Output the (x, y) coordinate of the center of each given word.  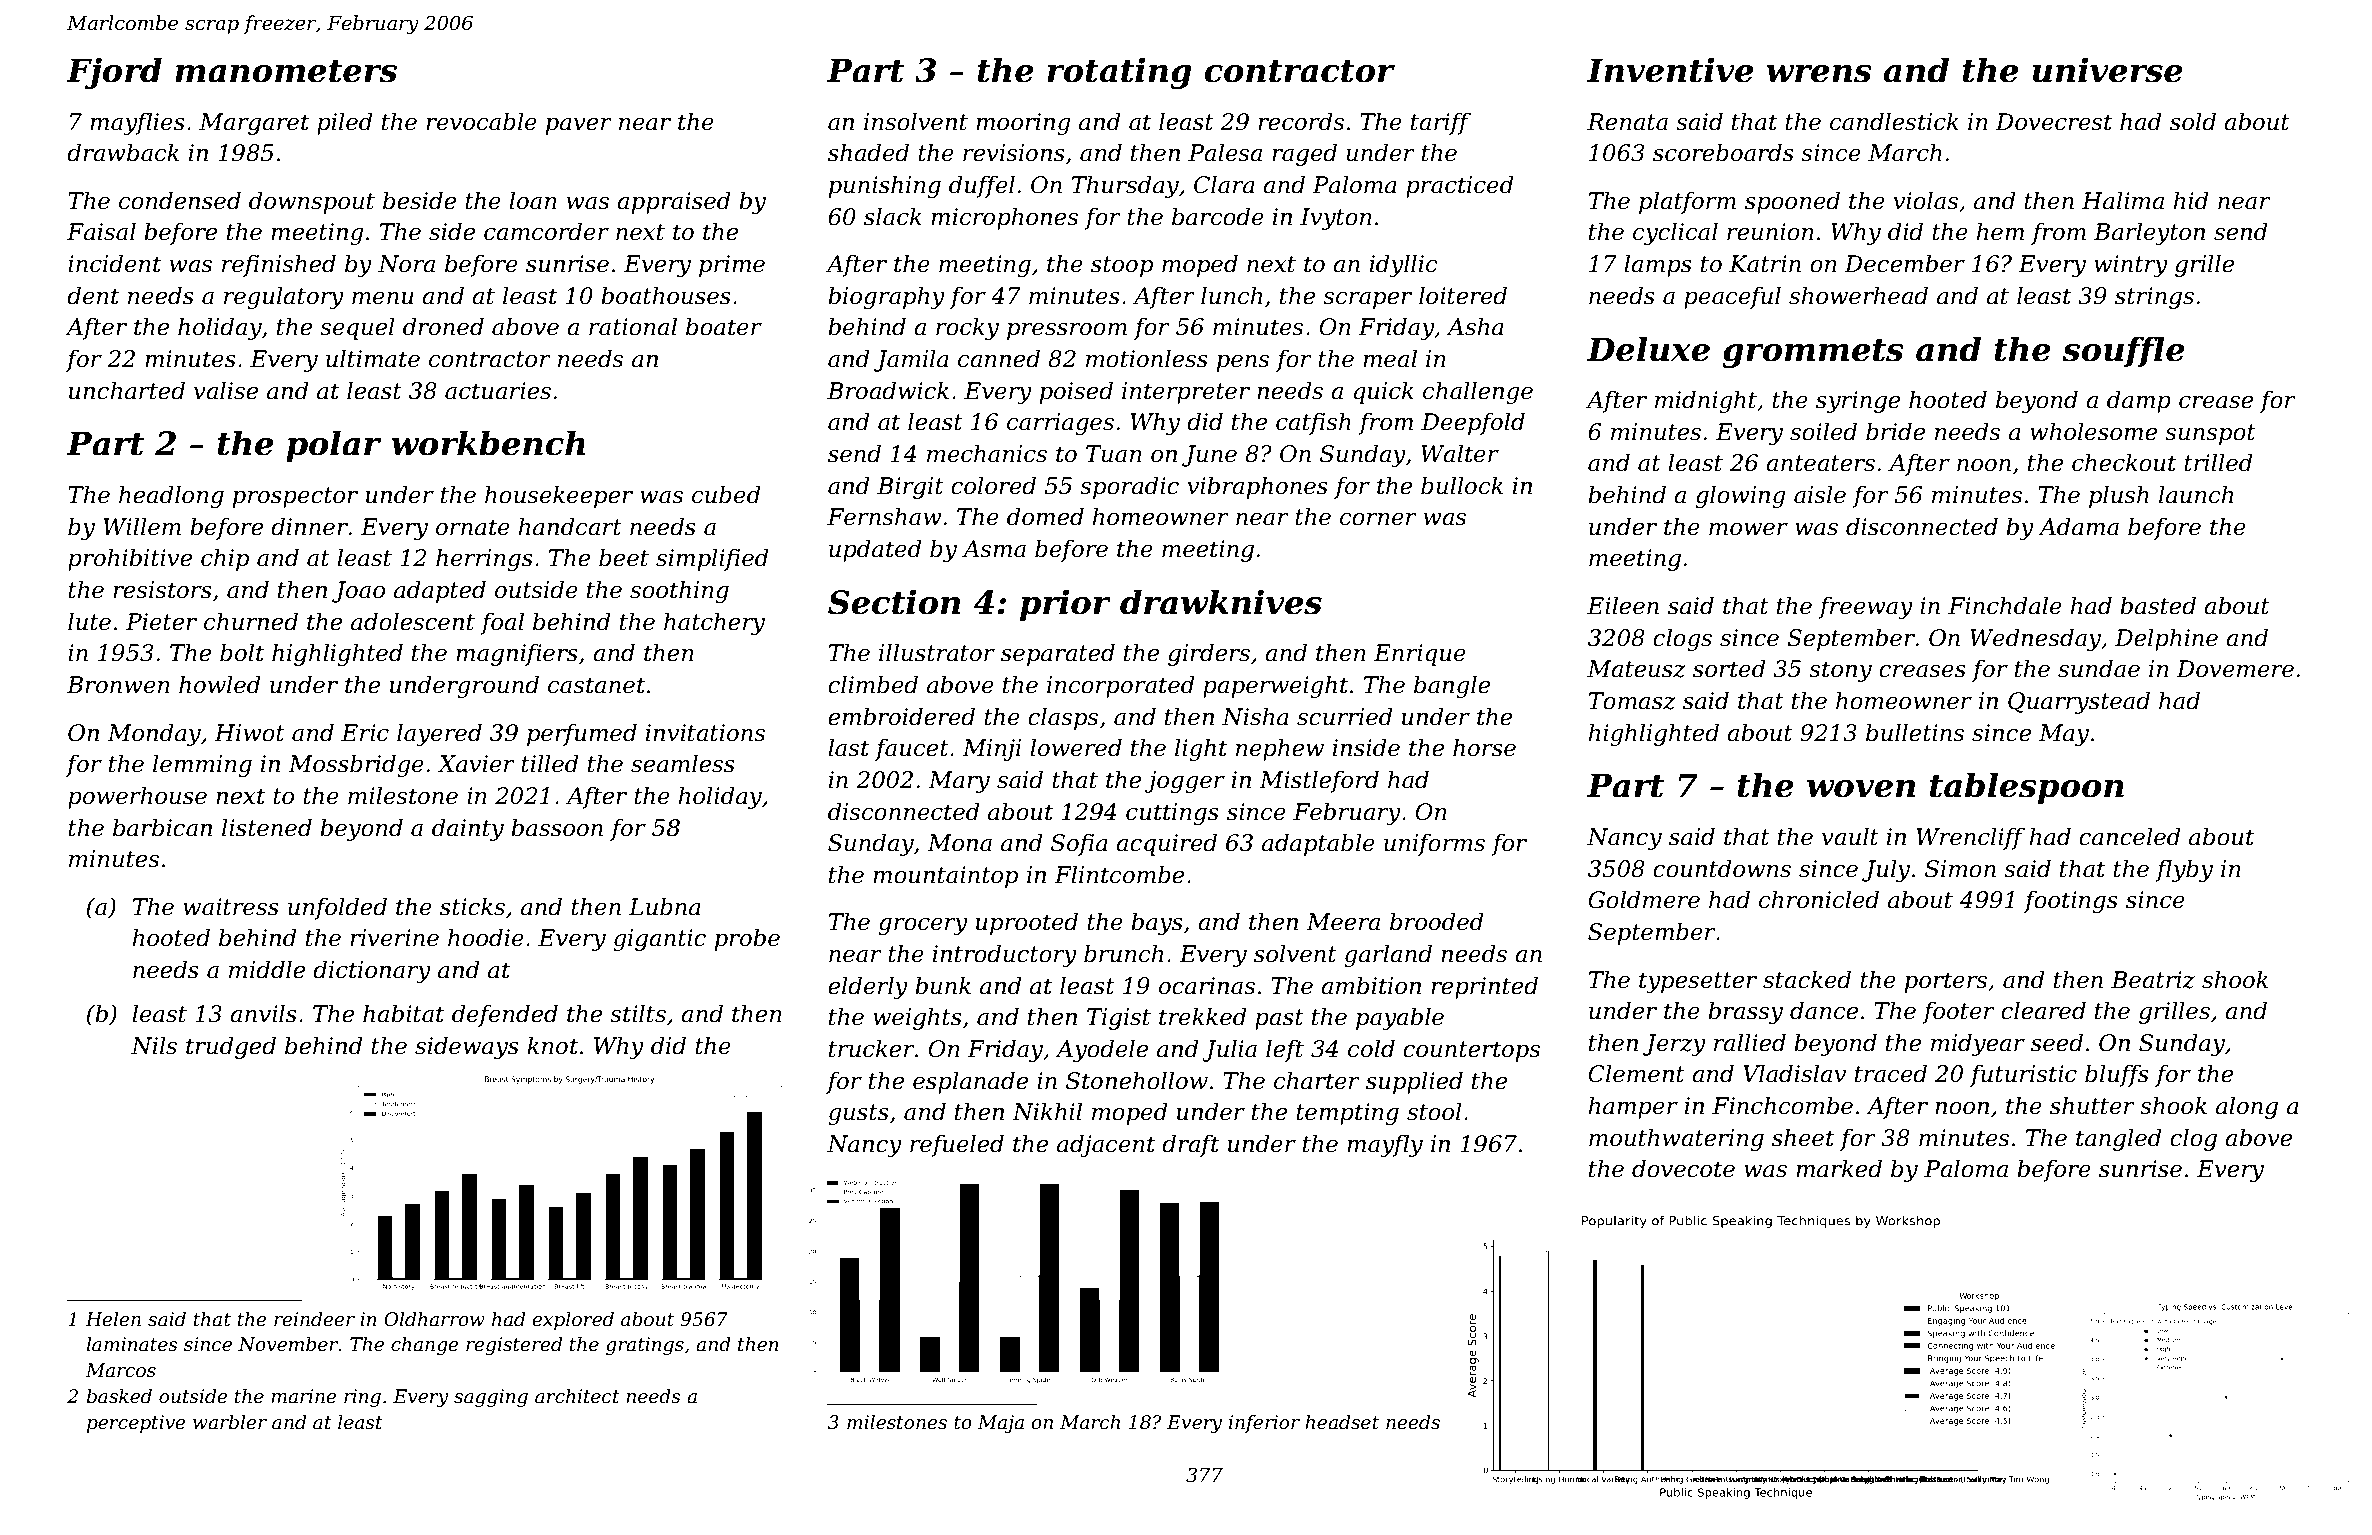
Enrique (1420, 655)
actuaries (498, 391)
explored (573, 1321)
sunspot (2210, 434)
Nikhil (1047, 1111)
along (2247, 1107)
